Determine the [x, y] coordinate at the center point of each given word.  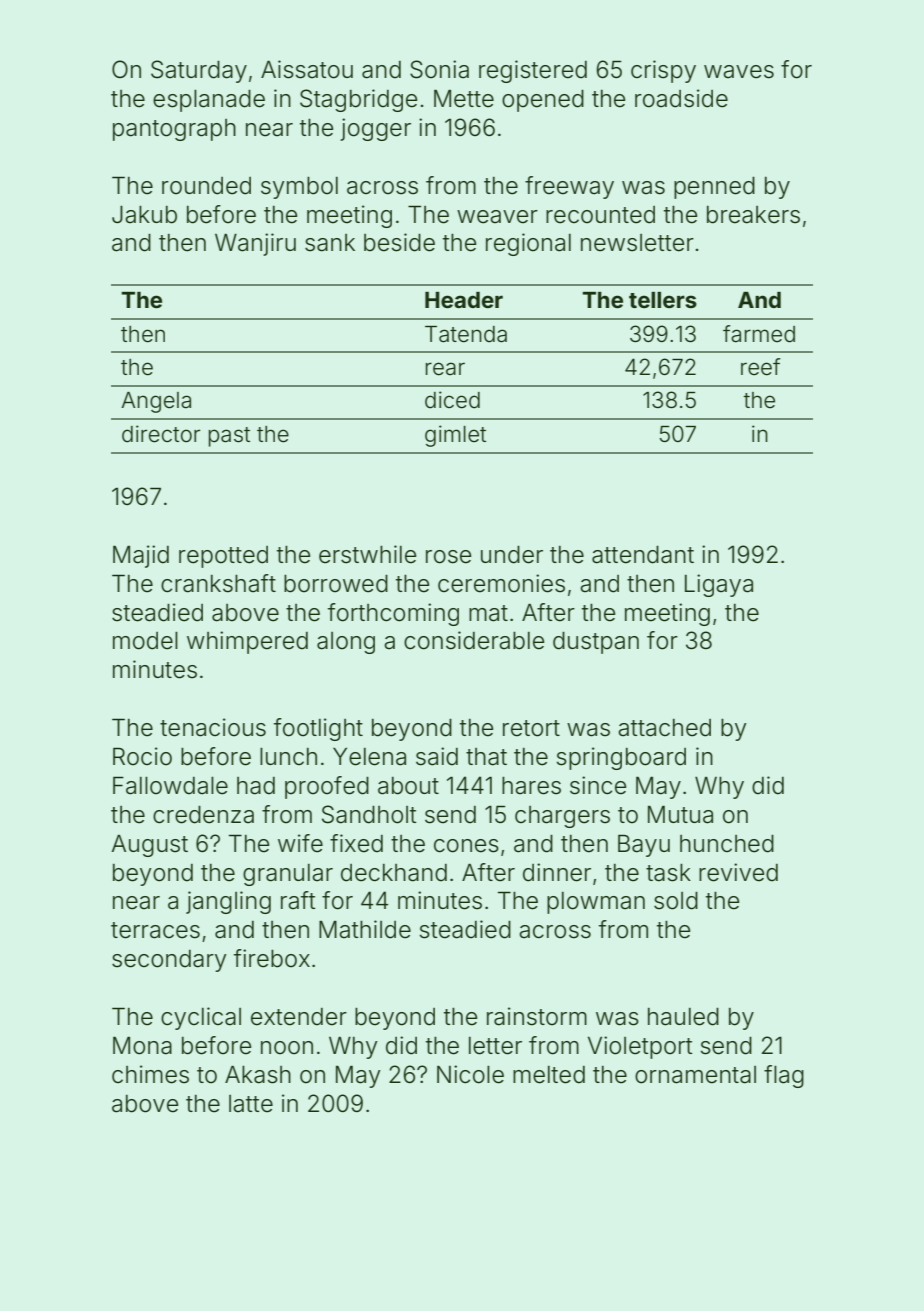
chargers [562, 817]
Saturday [199, 71]
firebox [272, 958]
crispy [663, 71]
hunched [727, 844]
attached [664, 728]
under [512, 555]
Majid [141, 556]
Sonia [439, 69]
